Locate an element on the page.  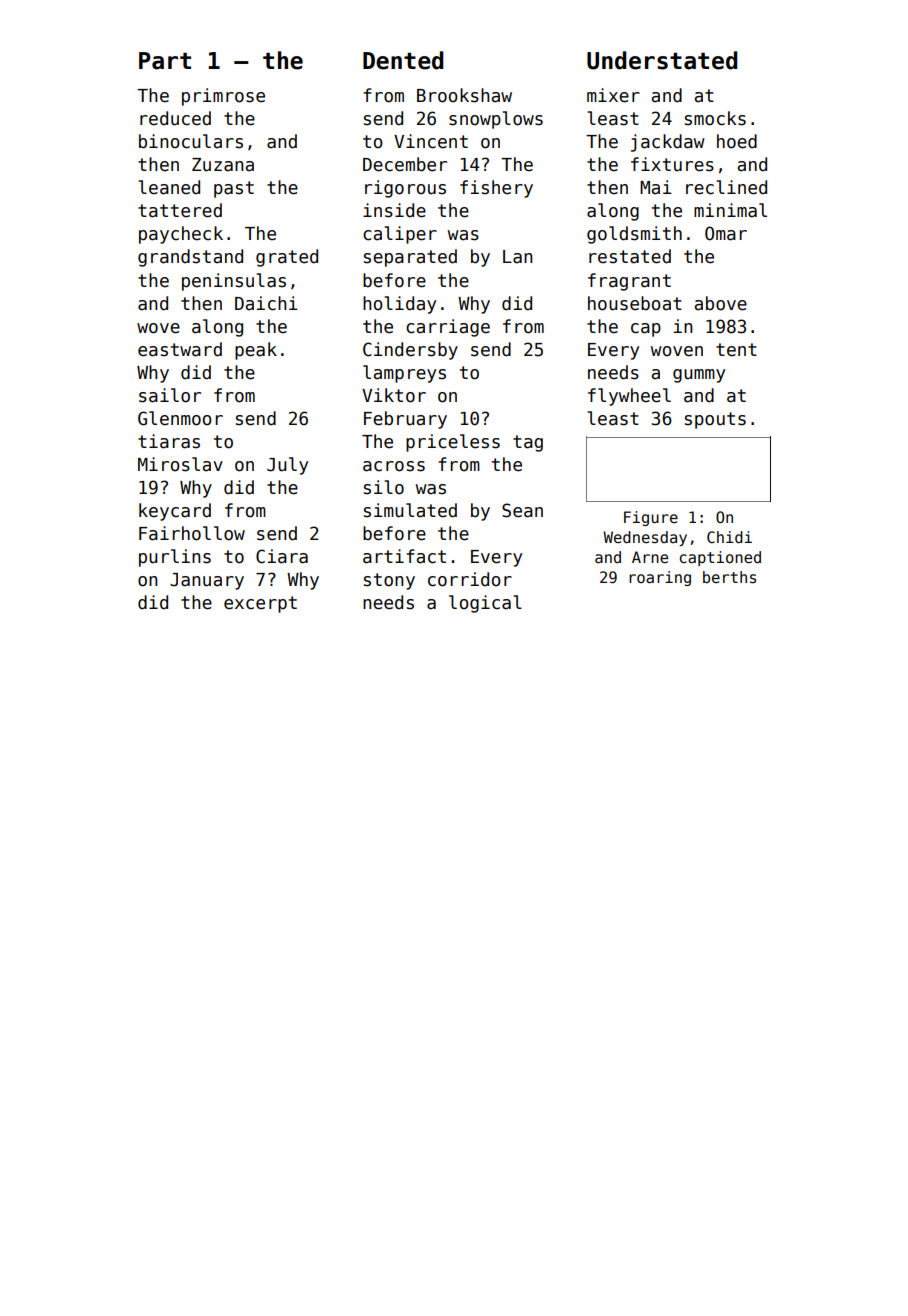
excerpt is located at coordinates (260, 604).
